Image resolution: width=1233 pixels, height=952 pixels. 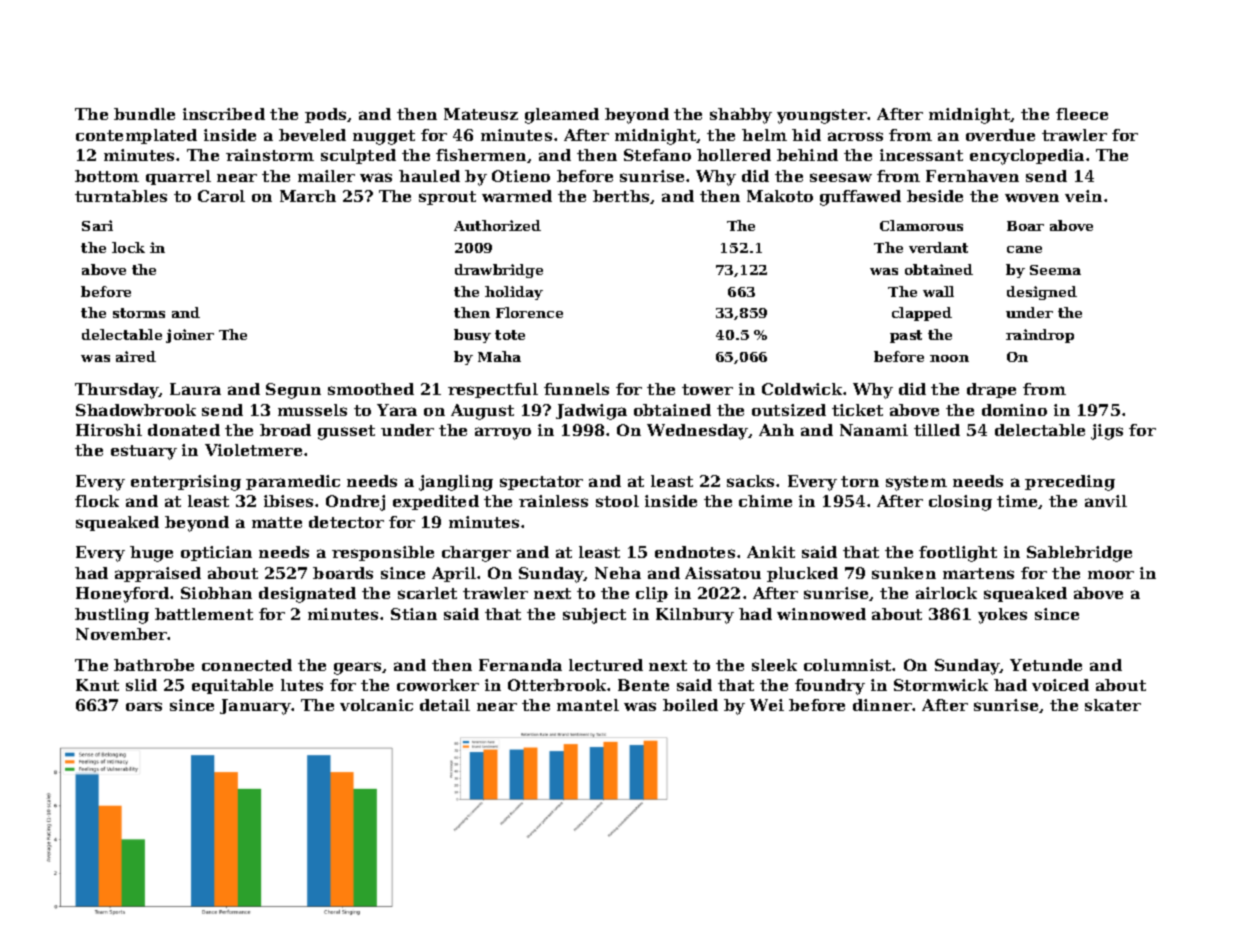 What do you see at coordinates (771, 552) in the screenshot?
I see `Ankit` at bounding box center [771, 552].
